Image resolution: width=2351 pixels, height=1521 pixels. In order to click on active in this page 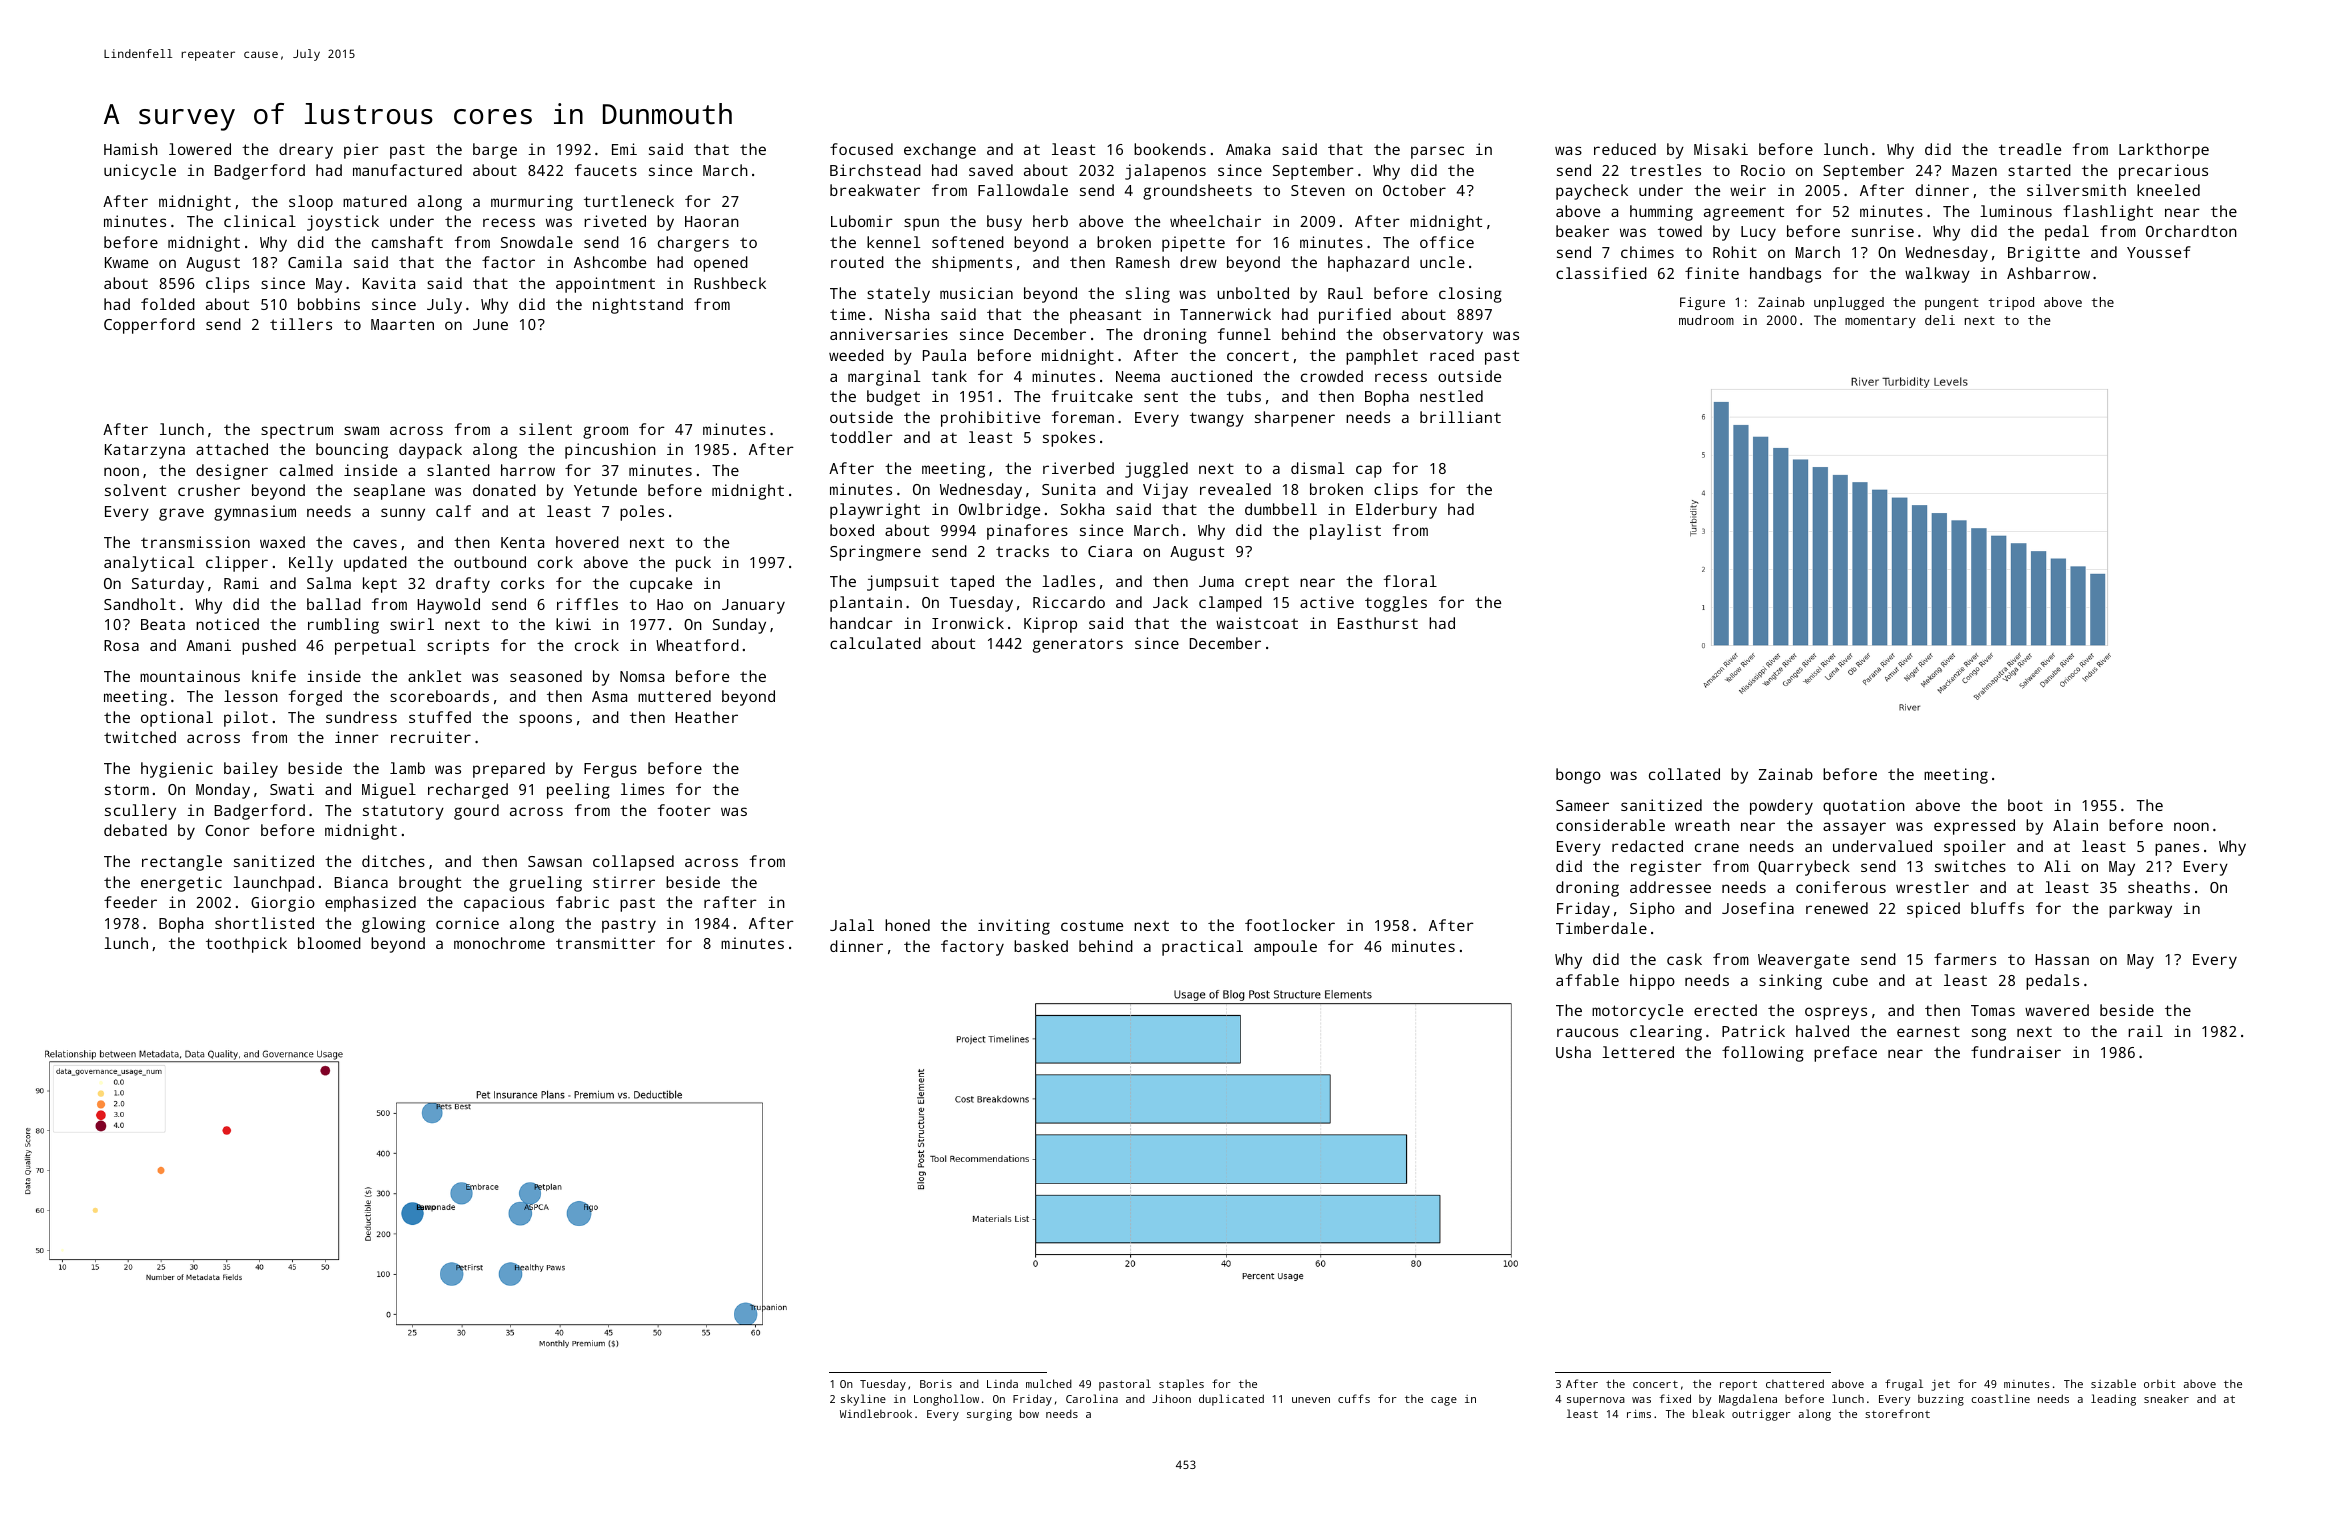, I will do `click(1327, 602)`.
